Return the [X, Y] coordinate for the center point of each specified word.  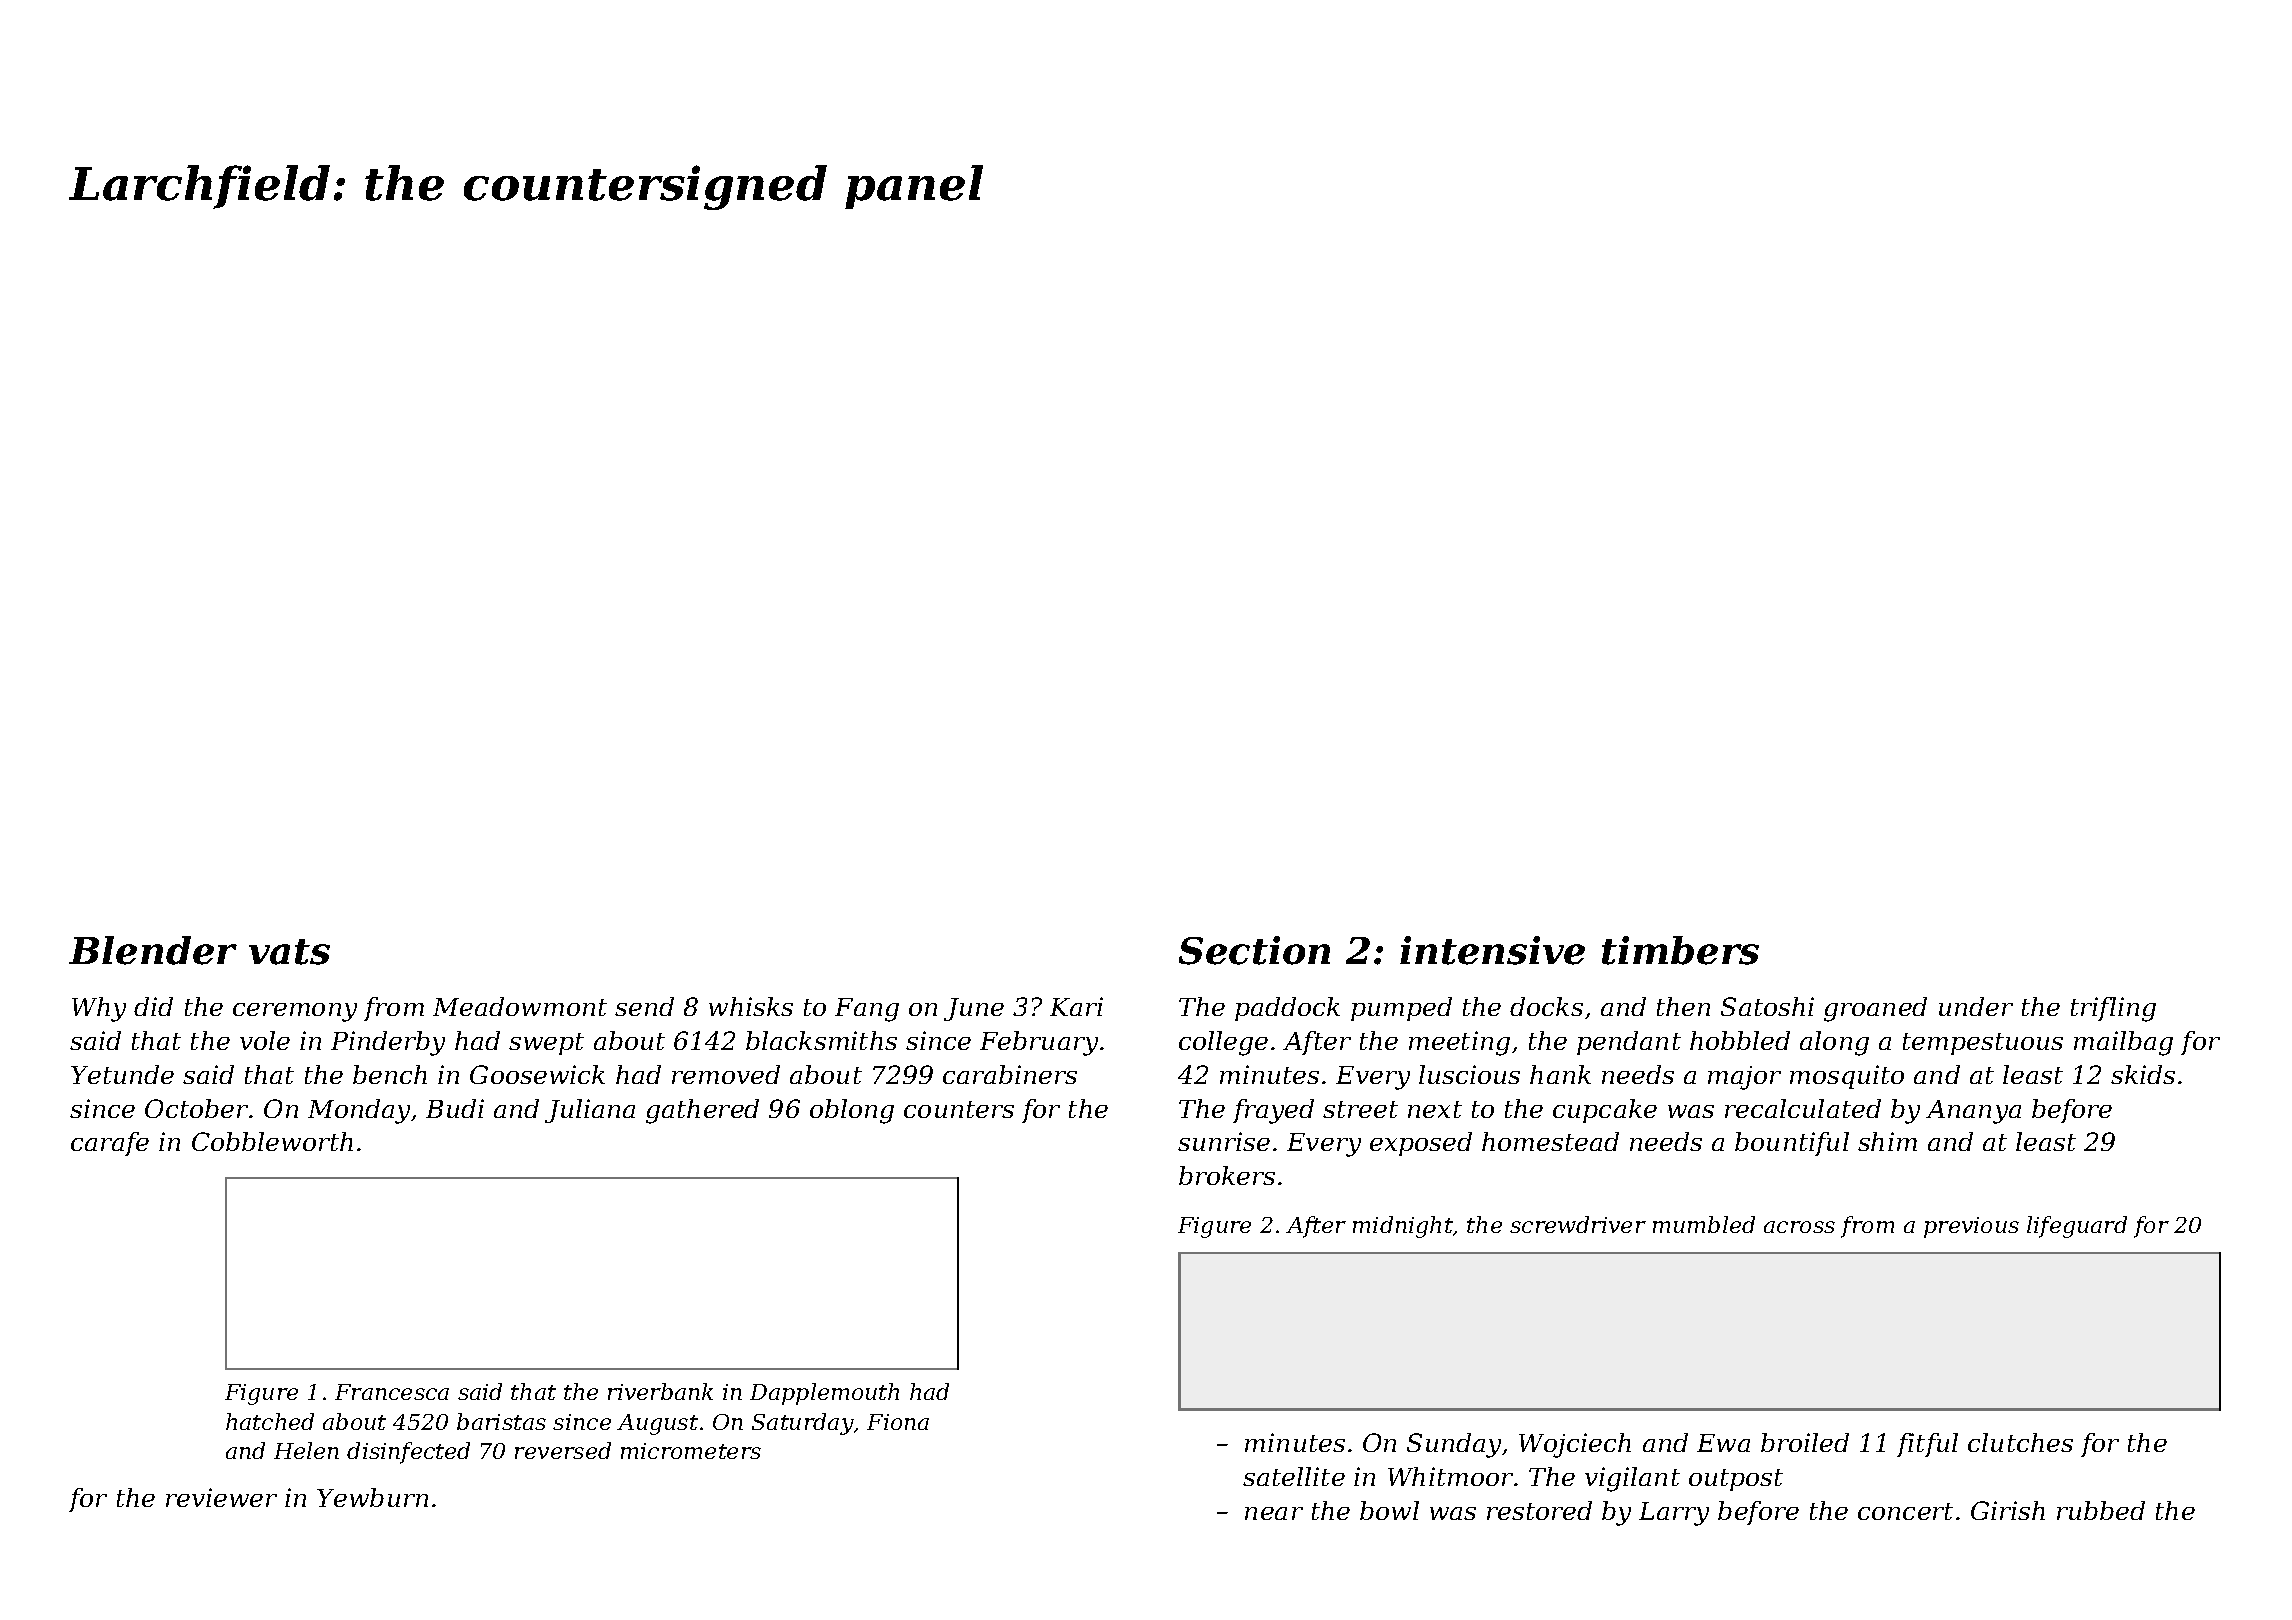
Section [1254, 950]
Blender [153, 950]
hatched [270, 1421]
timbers [1680, 950]
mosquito [1847, 1077]
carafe [110, 1144]
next [1435, 1109]
